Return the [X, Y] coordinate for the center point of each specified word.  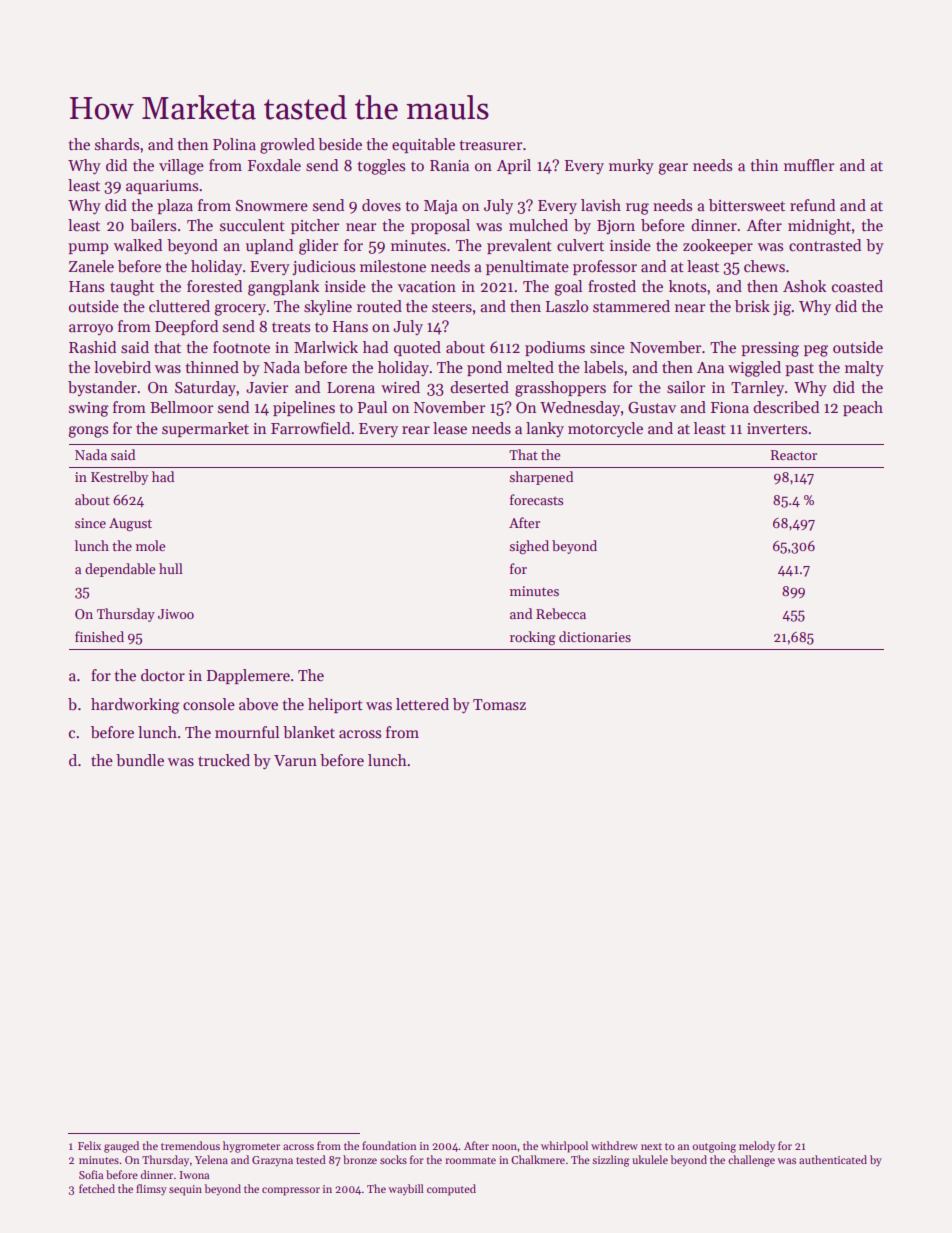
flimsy [151, 1190]
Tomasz [499, 705]
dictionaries [595, 636]
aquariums [162, 187]
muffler [809, 165]
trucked [224, 760]
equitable [423, 145]
